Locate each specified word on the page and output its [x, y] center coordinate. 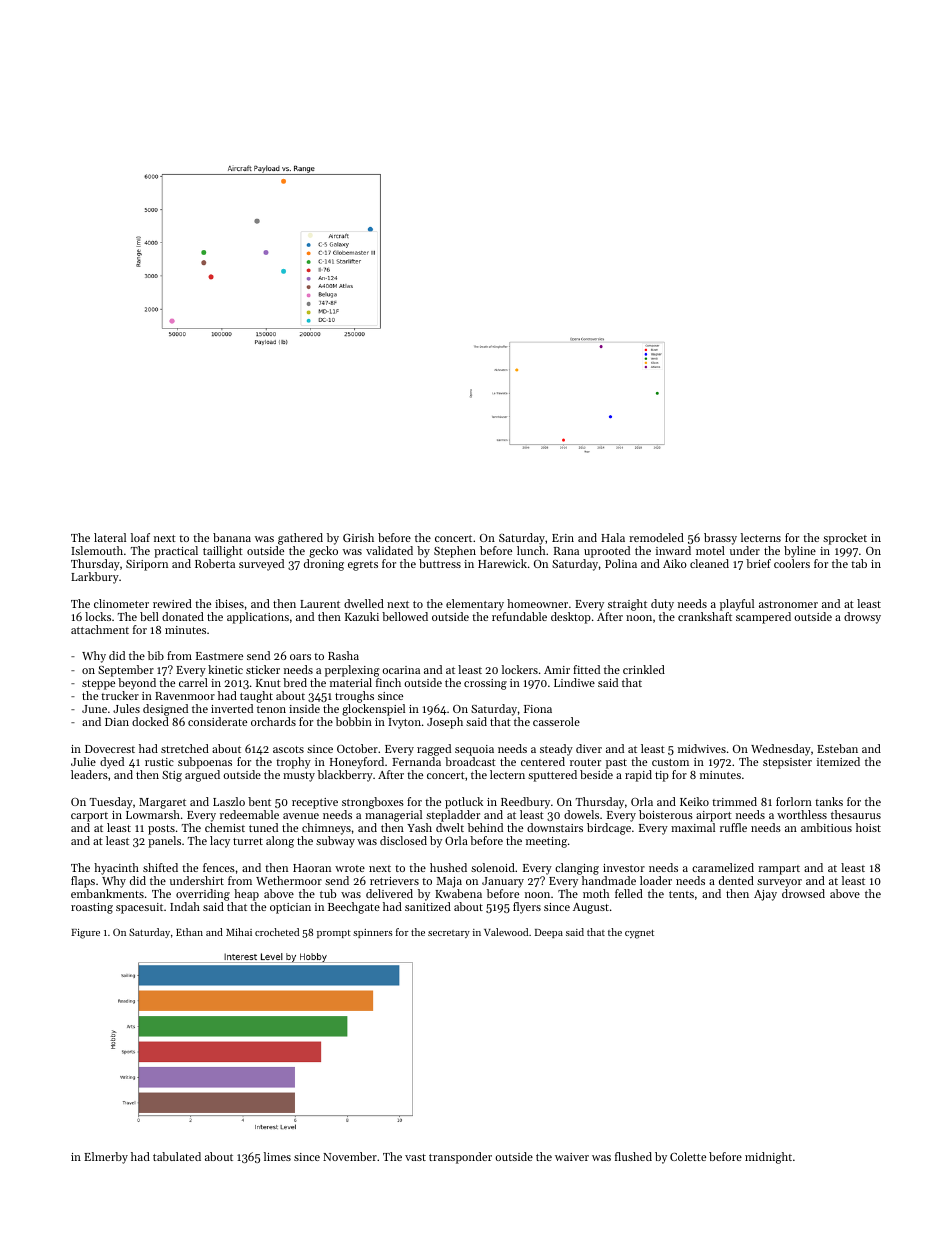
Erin [563, 538]
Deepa [549, 933]
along [280, 842]
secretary [449, 934]
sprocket [845, 539]
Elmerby [106, 1158]
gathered [300, 539]
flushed [633, 1156]
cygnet [639, 934]
